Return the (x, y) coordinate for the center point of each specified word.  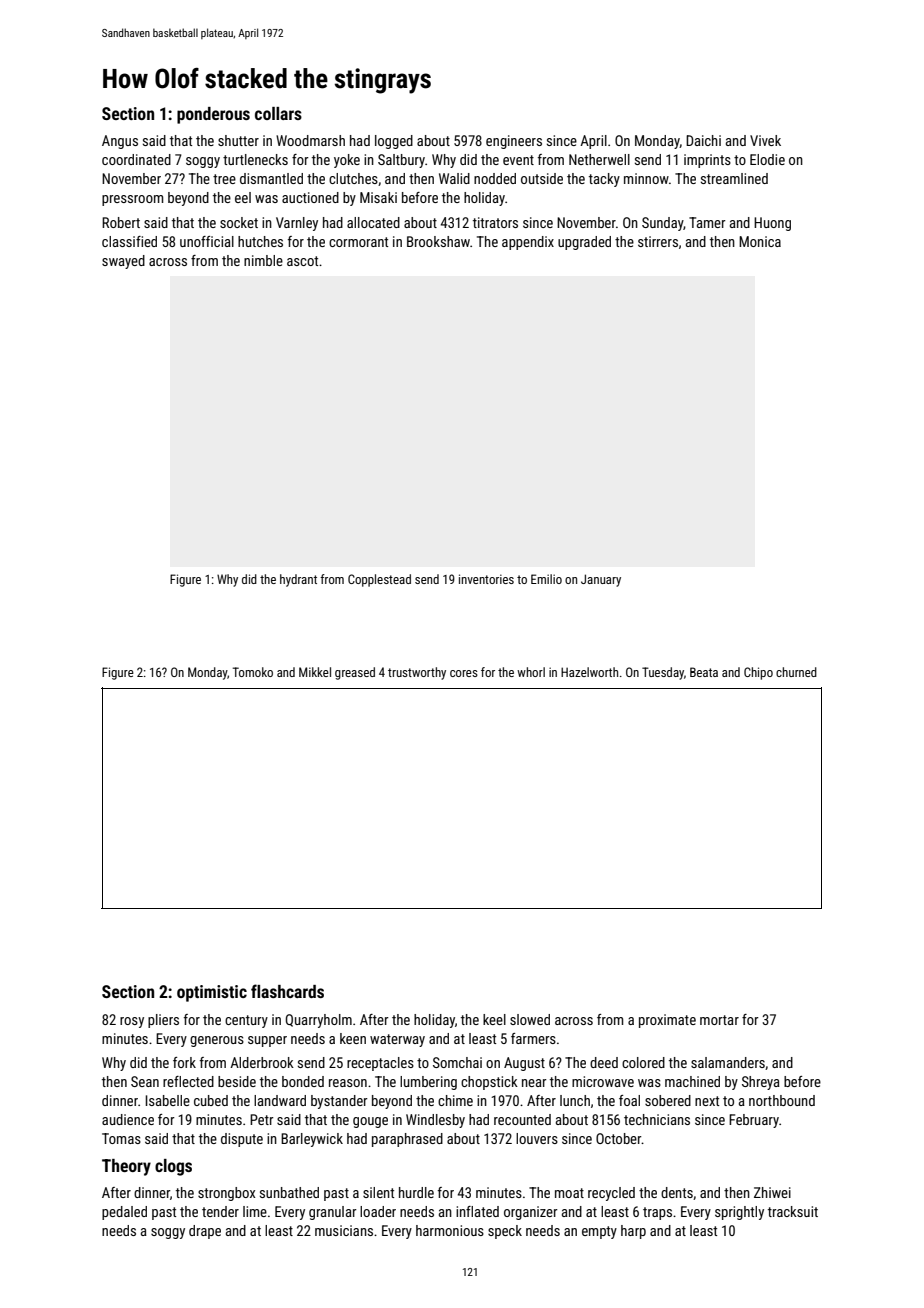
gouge (370, 1122)
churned (796, 672)
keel (494, 1019)
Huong (772, 224)
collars (278, 113)
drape (205, 1232)
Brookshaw (438, 241)
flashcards (287, 991)
